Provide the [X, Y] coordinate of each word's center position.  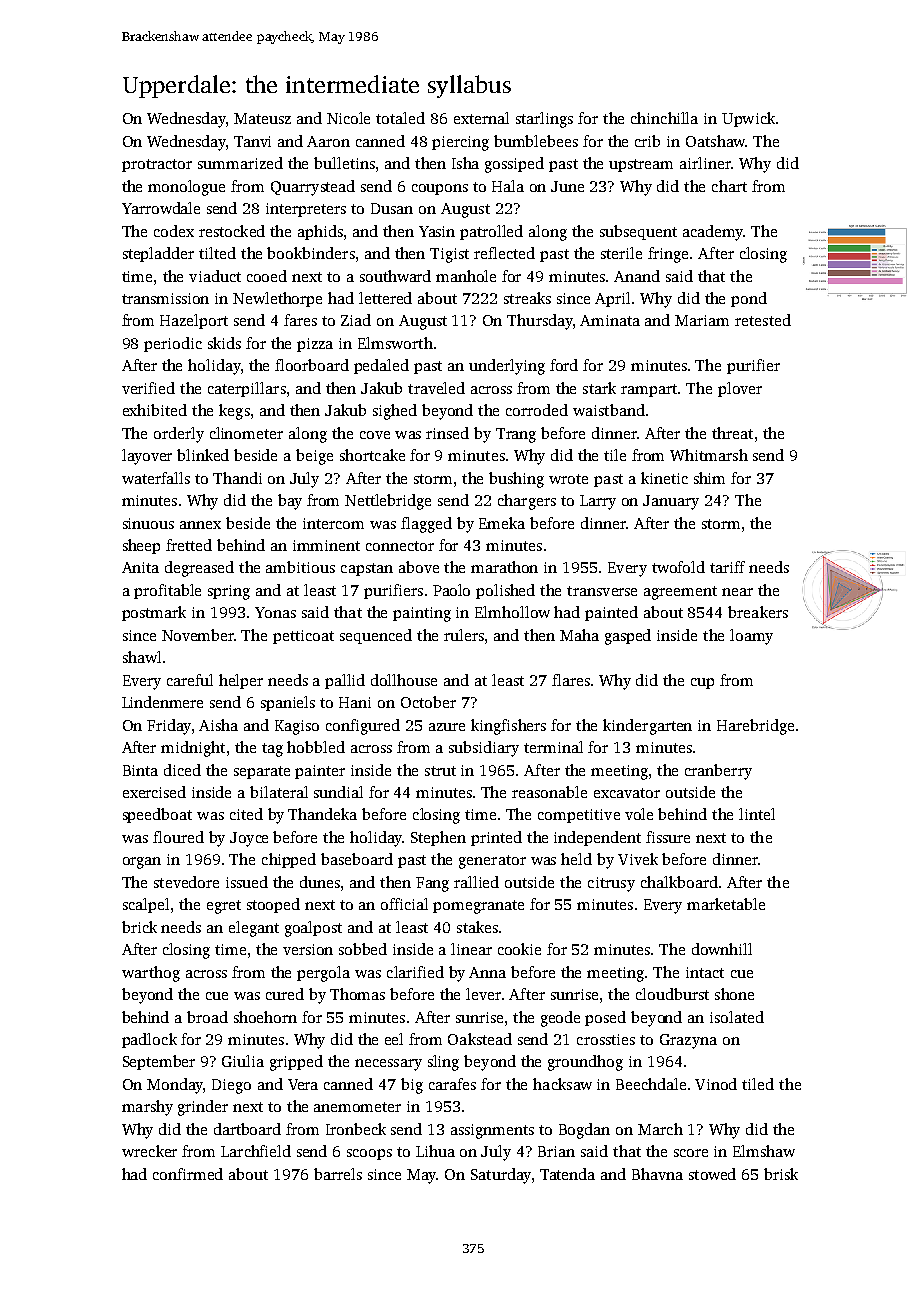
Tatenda [567, 1174]
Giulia [243, 1061]
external [481, 118]
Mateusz [262, 118]
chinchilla [664, 118]
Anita [140, 567]
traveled [436, 388]
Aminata [610, 320]
